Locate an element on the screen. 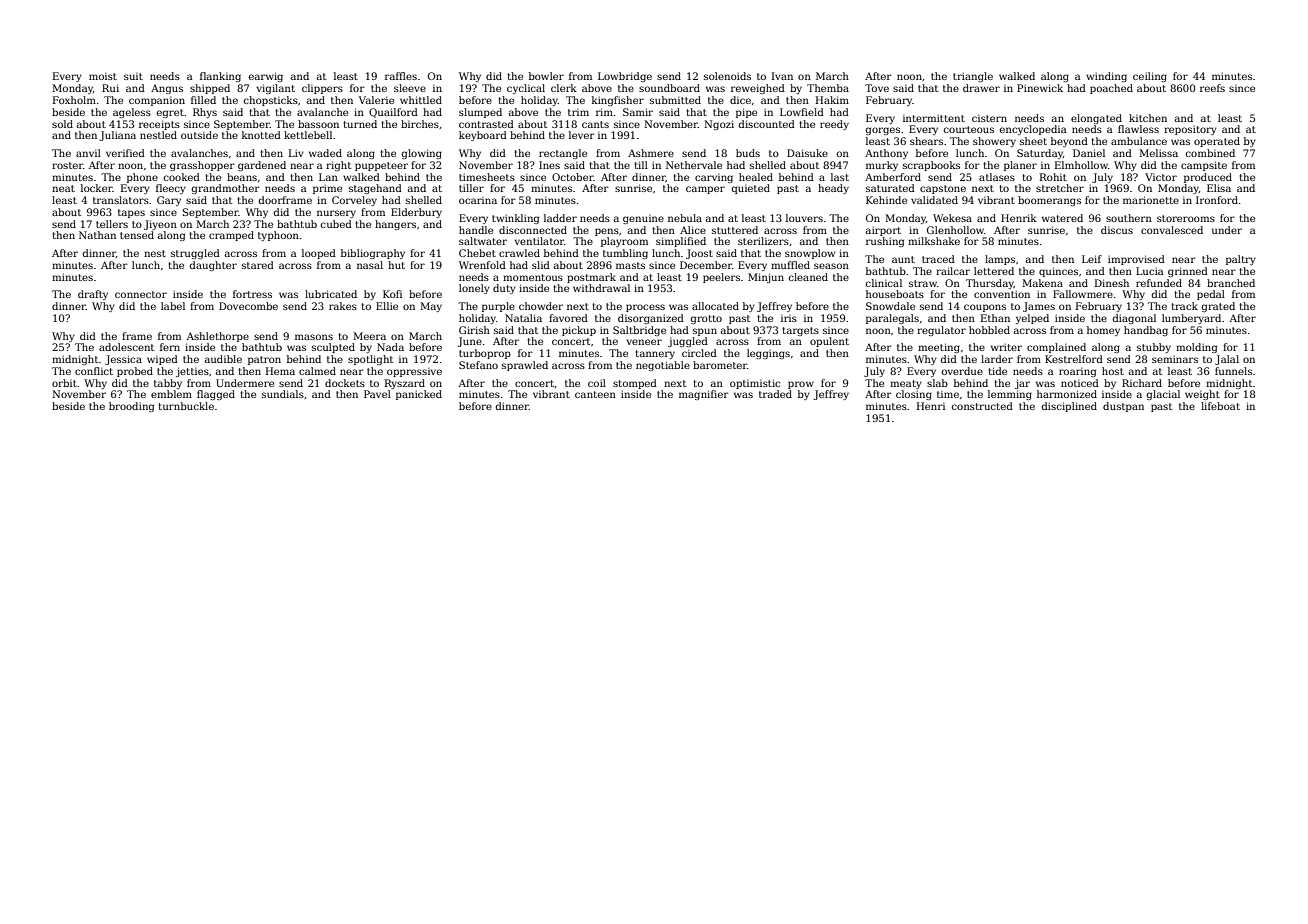  struggled is located at coordinates (195, 254).
